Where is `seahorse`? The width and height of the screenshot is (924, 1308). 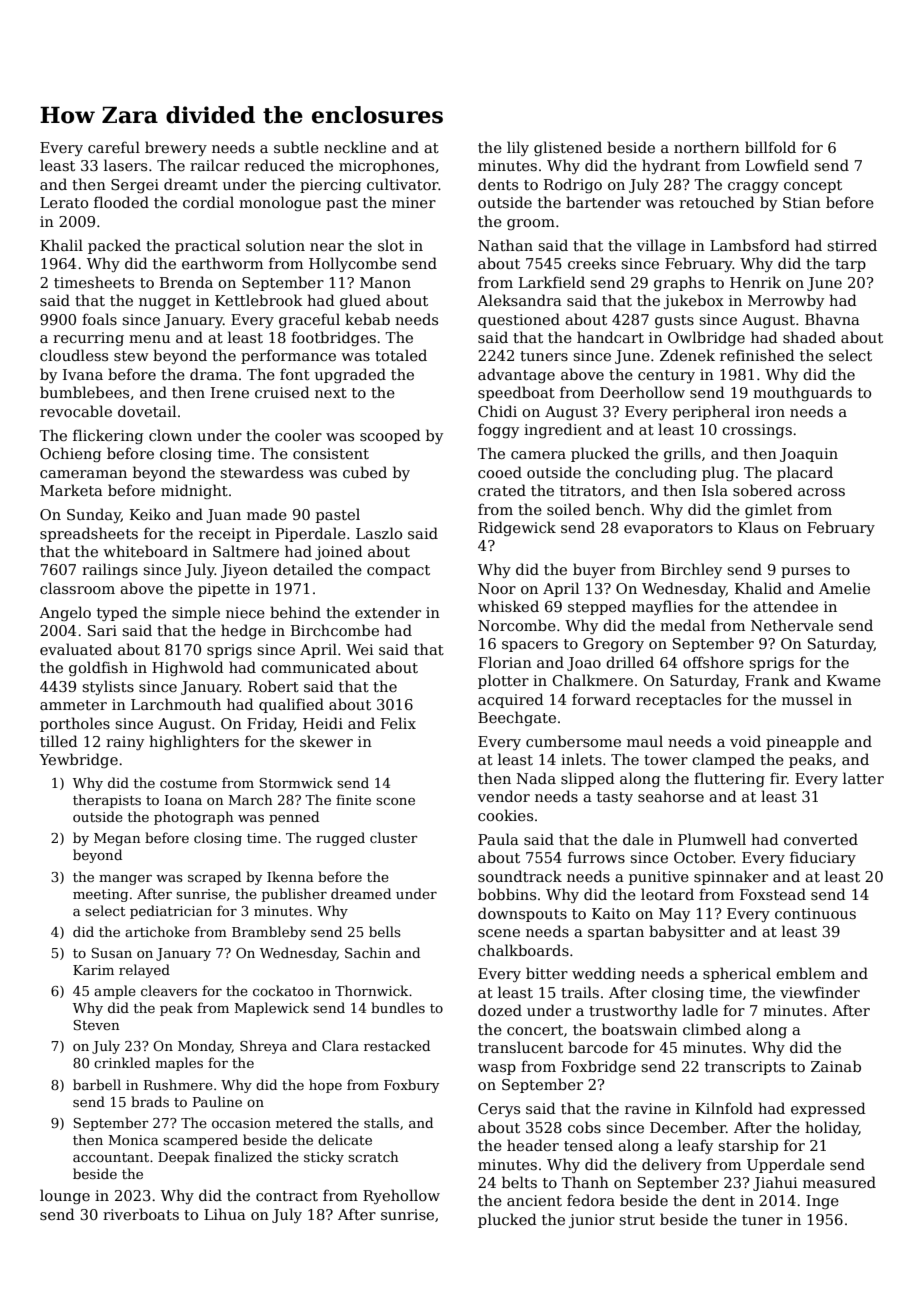 seahorse is located at coordinates (671, 796).
